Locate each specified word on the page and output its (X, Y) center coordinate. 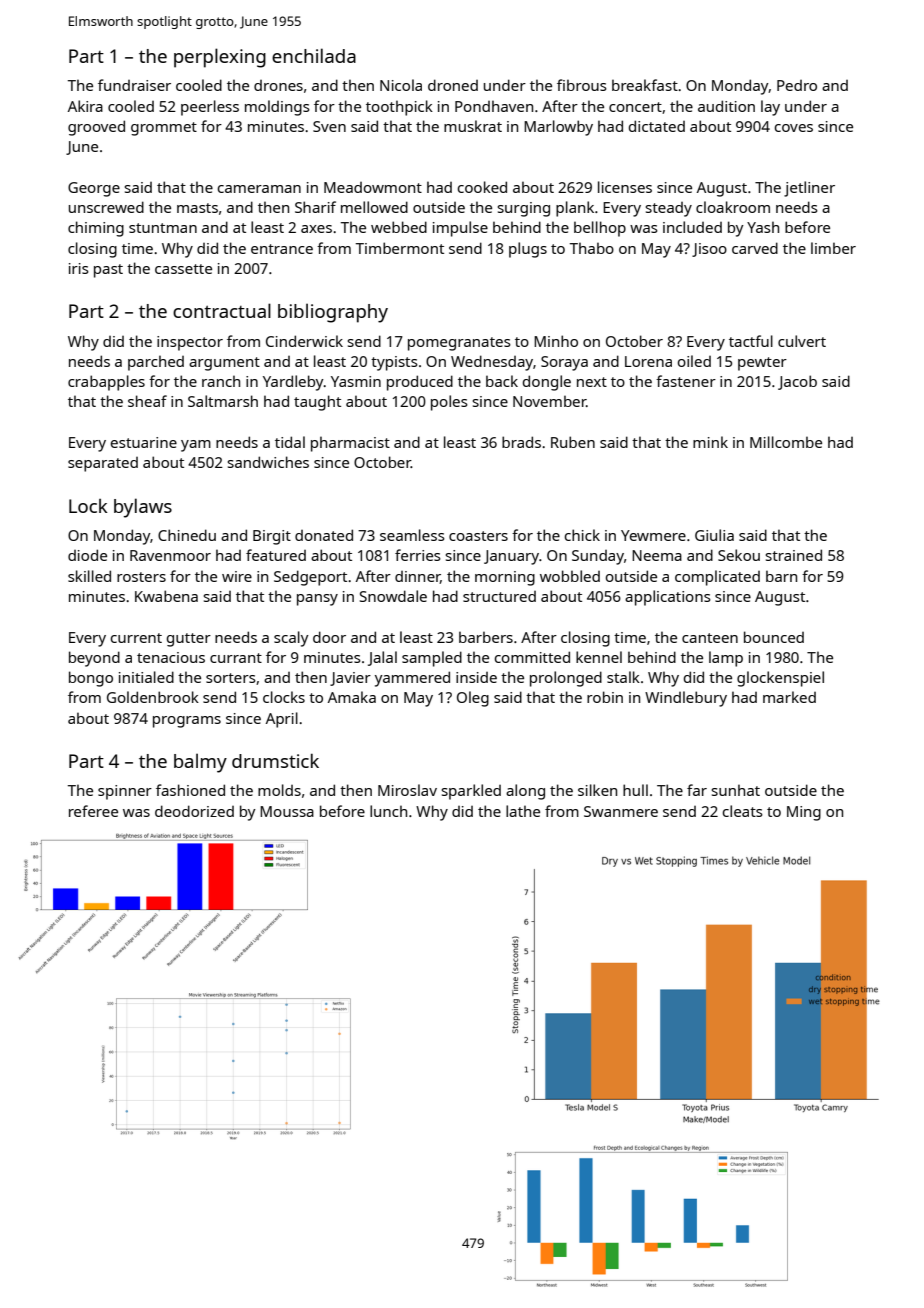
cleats (743, 811)
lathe (523, 811)
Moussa (287, 811)
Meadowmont (373, 187)
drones (278, 85)
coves (794, 128)
